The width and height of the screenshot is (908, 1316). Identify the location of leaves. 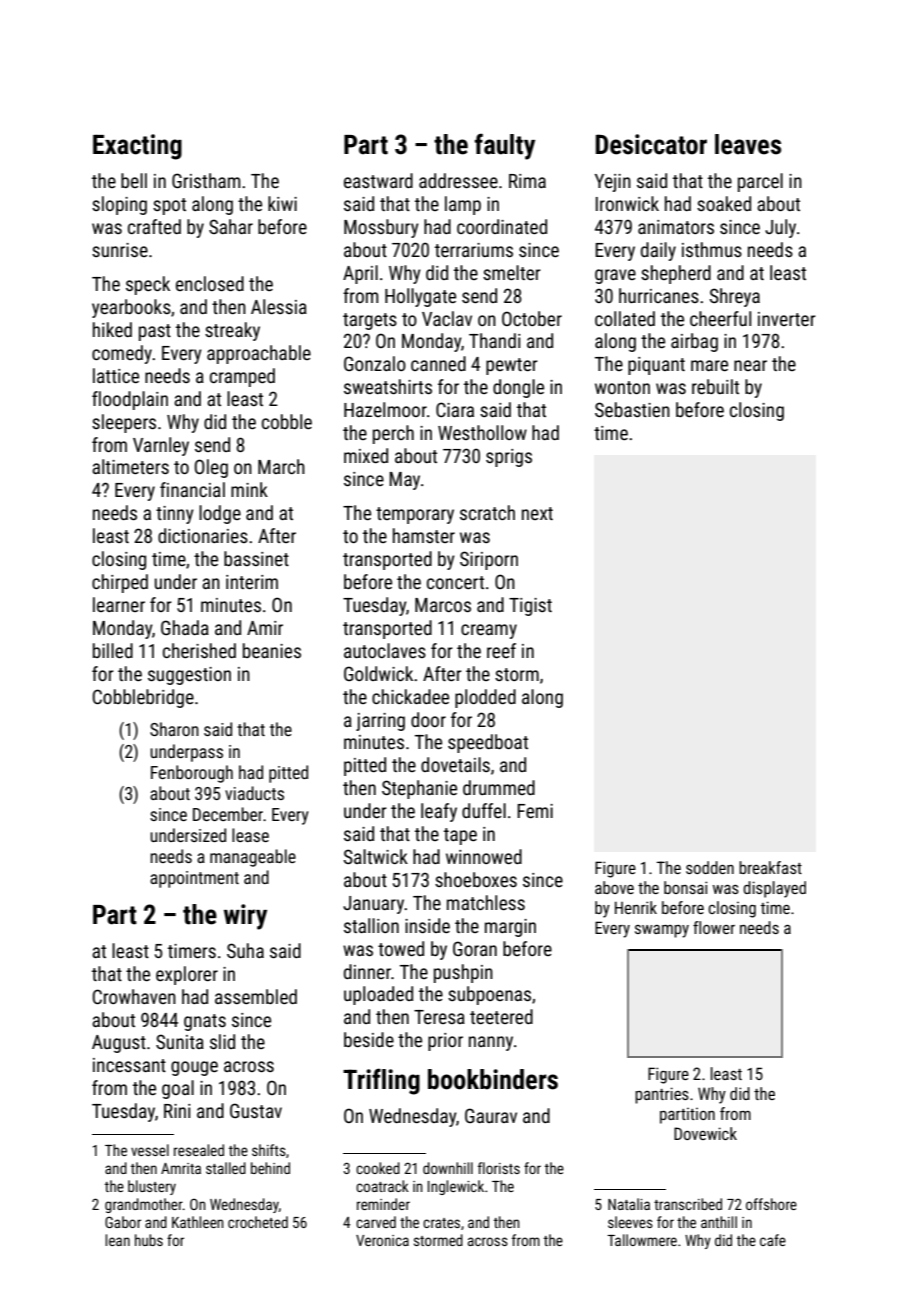
(748, 144).
